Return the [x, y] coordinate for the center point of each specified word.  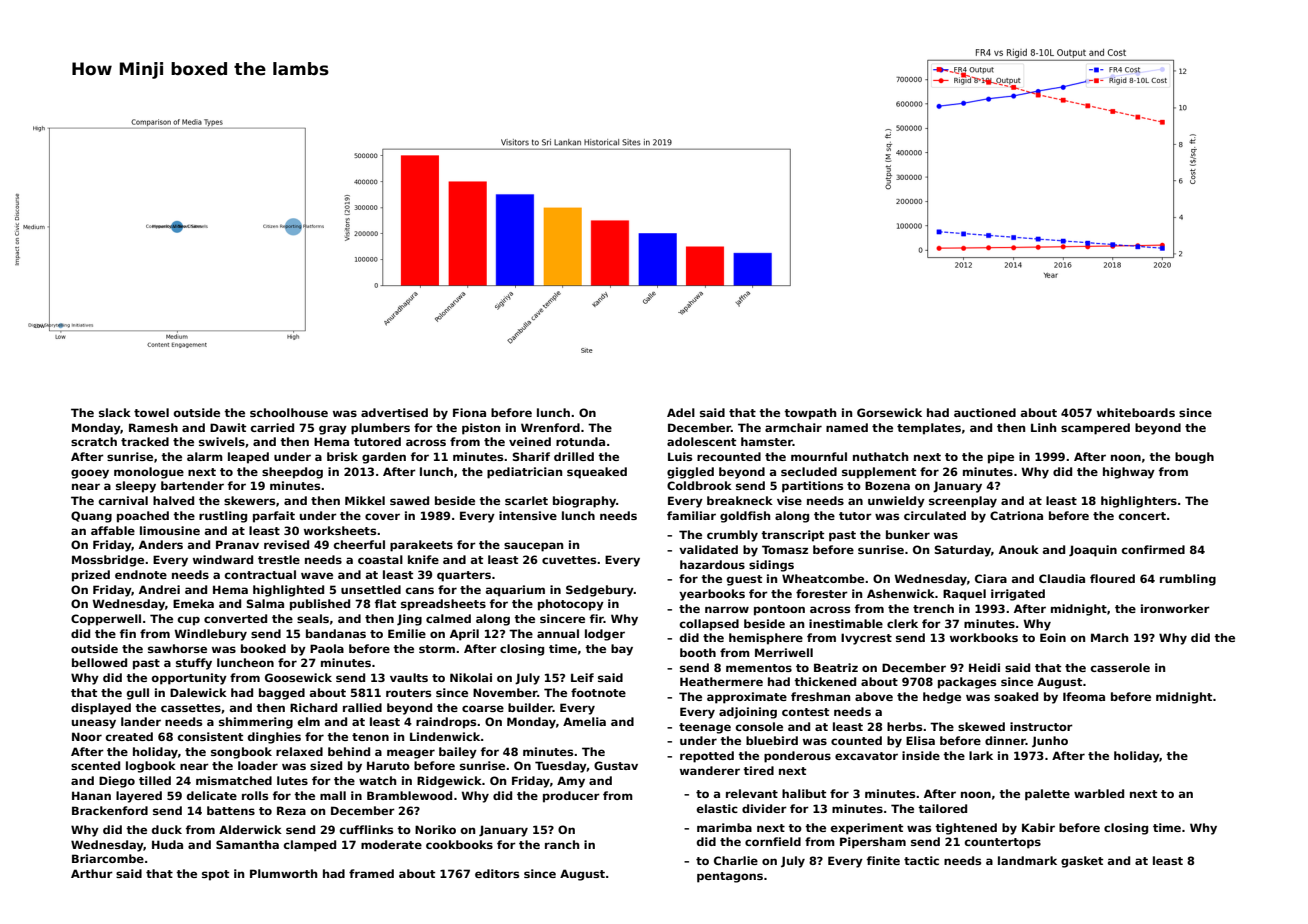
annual [558, 633]
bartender [192, 485]
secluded [809, 471]
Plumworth [283, 873]
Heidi [984, 667]
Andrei [159, 589]
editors [497, 873]
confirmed [1153, 549]
